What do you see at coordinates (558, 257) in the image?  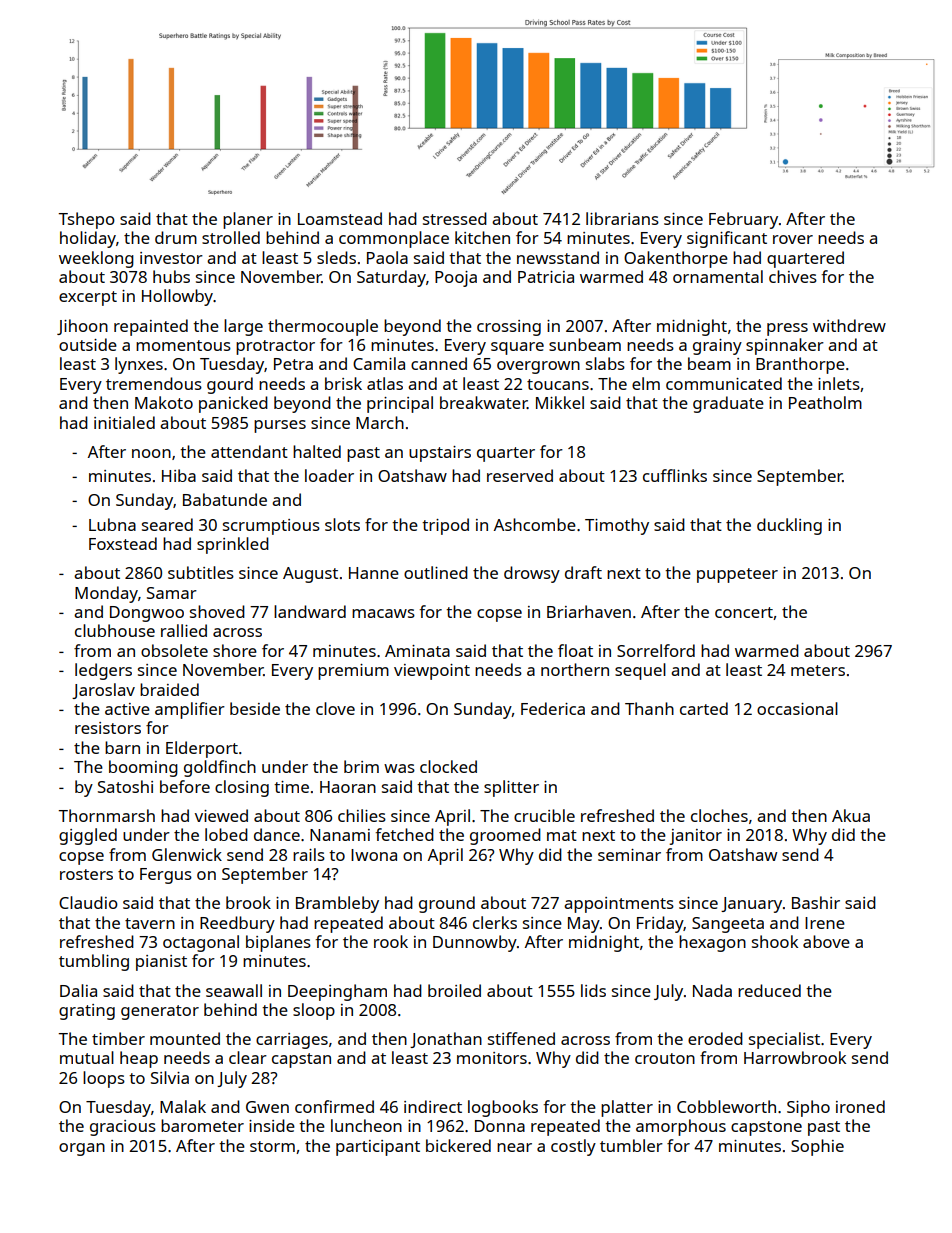 I see `newsstand` at bounding box center [558, 257].
